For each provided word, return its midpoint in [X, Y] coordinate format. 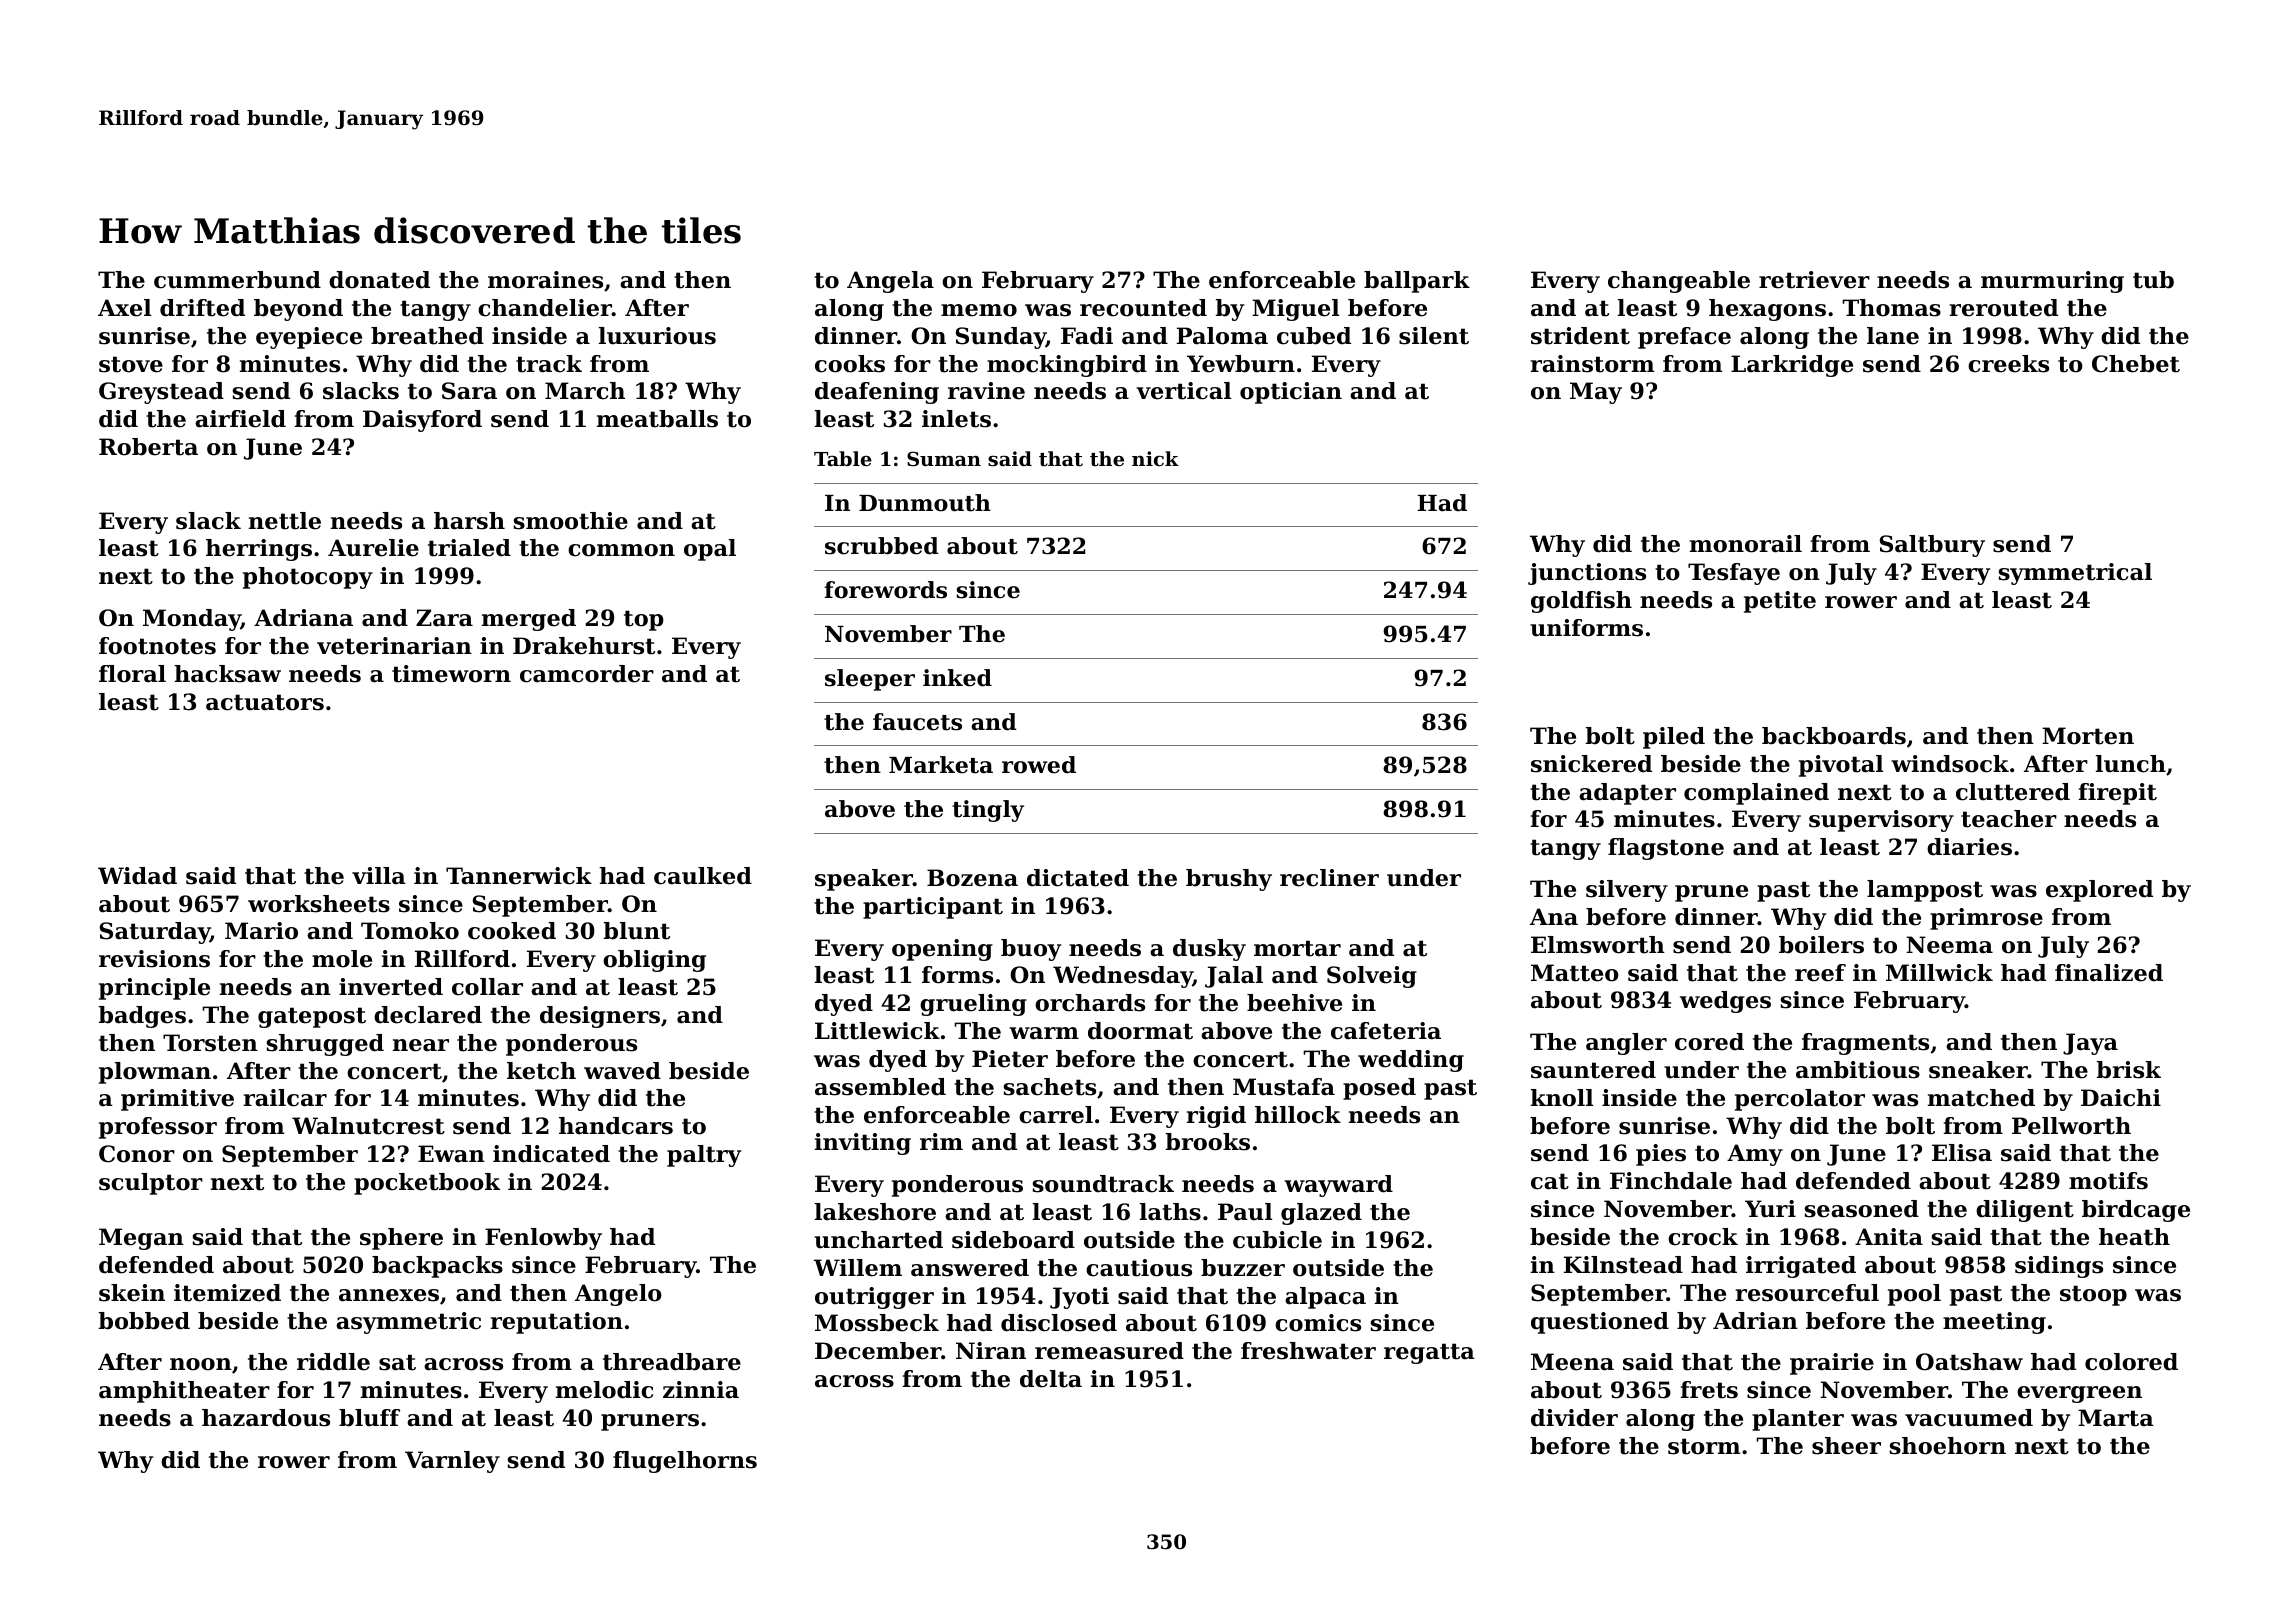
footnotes [157, 646]
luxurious [657, 336]
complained [1756, 794]
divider [1574, 1418]
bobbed [144, 1321]
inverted [391, 987]
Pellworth [2071, 1126]
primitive [177, 1100]
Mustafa [1284, 1087]
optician [1291, 393]
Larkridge [1792, 366]
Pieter [1010, 1059]
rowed [1039, 765]
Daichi [2121, 1098]
